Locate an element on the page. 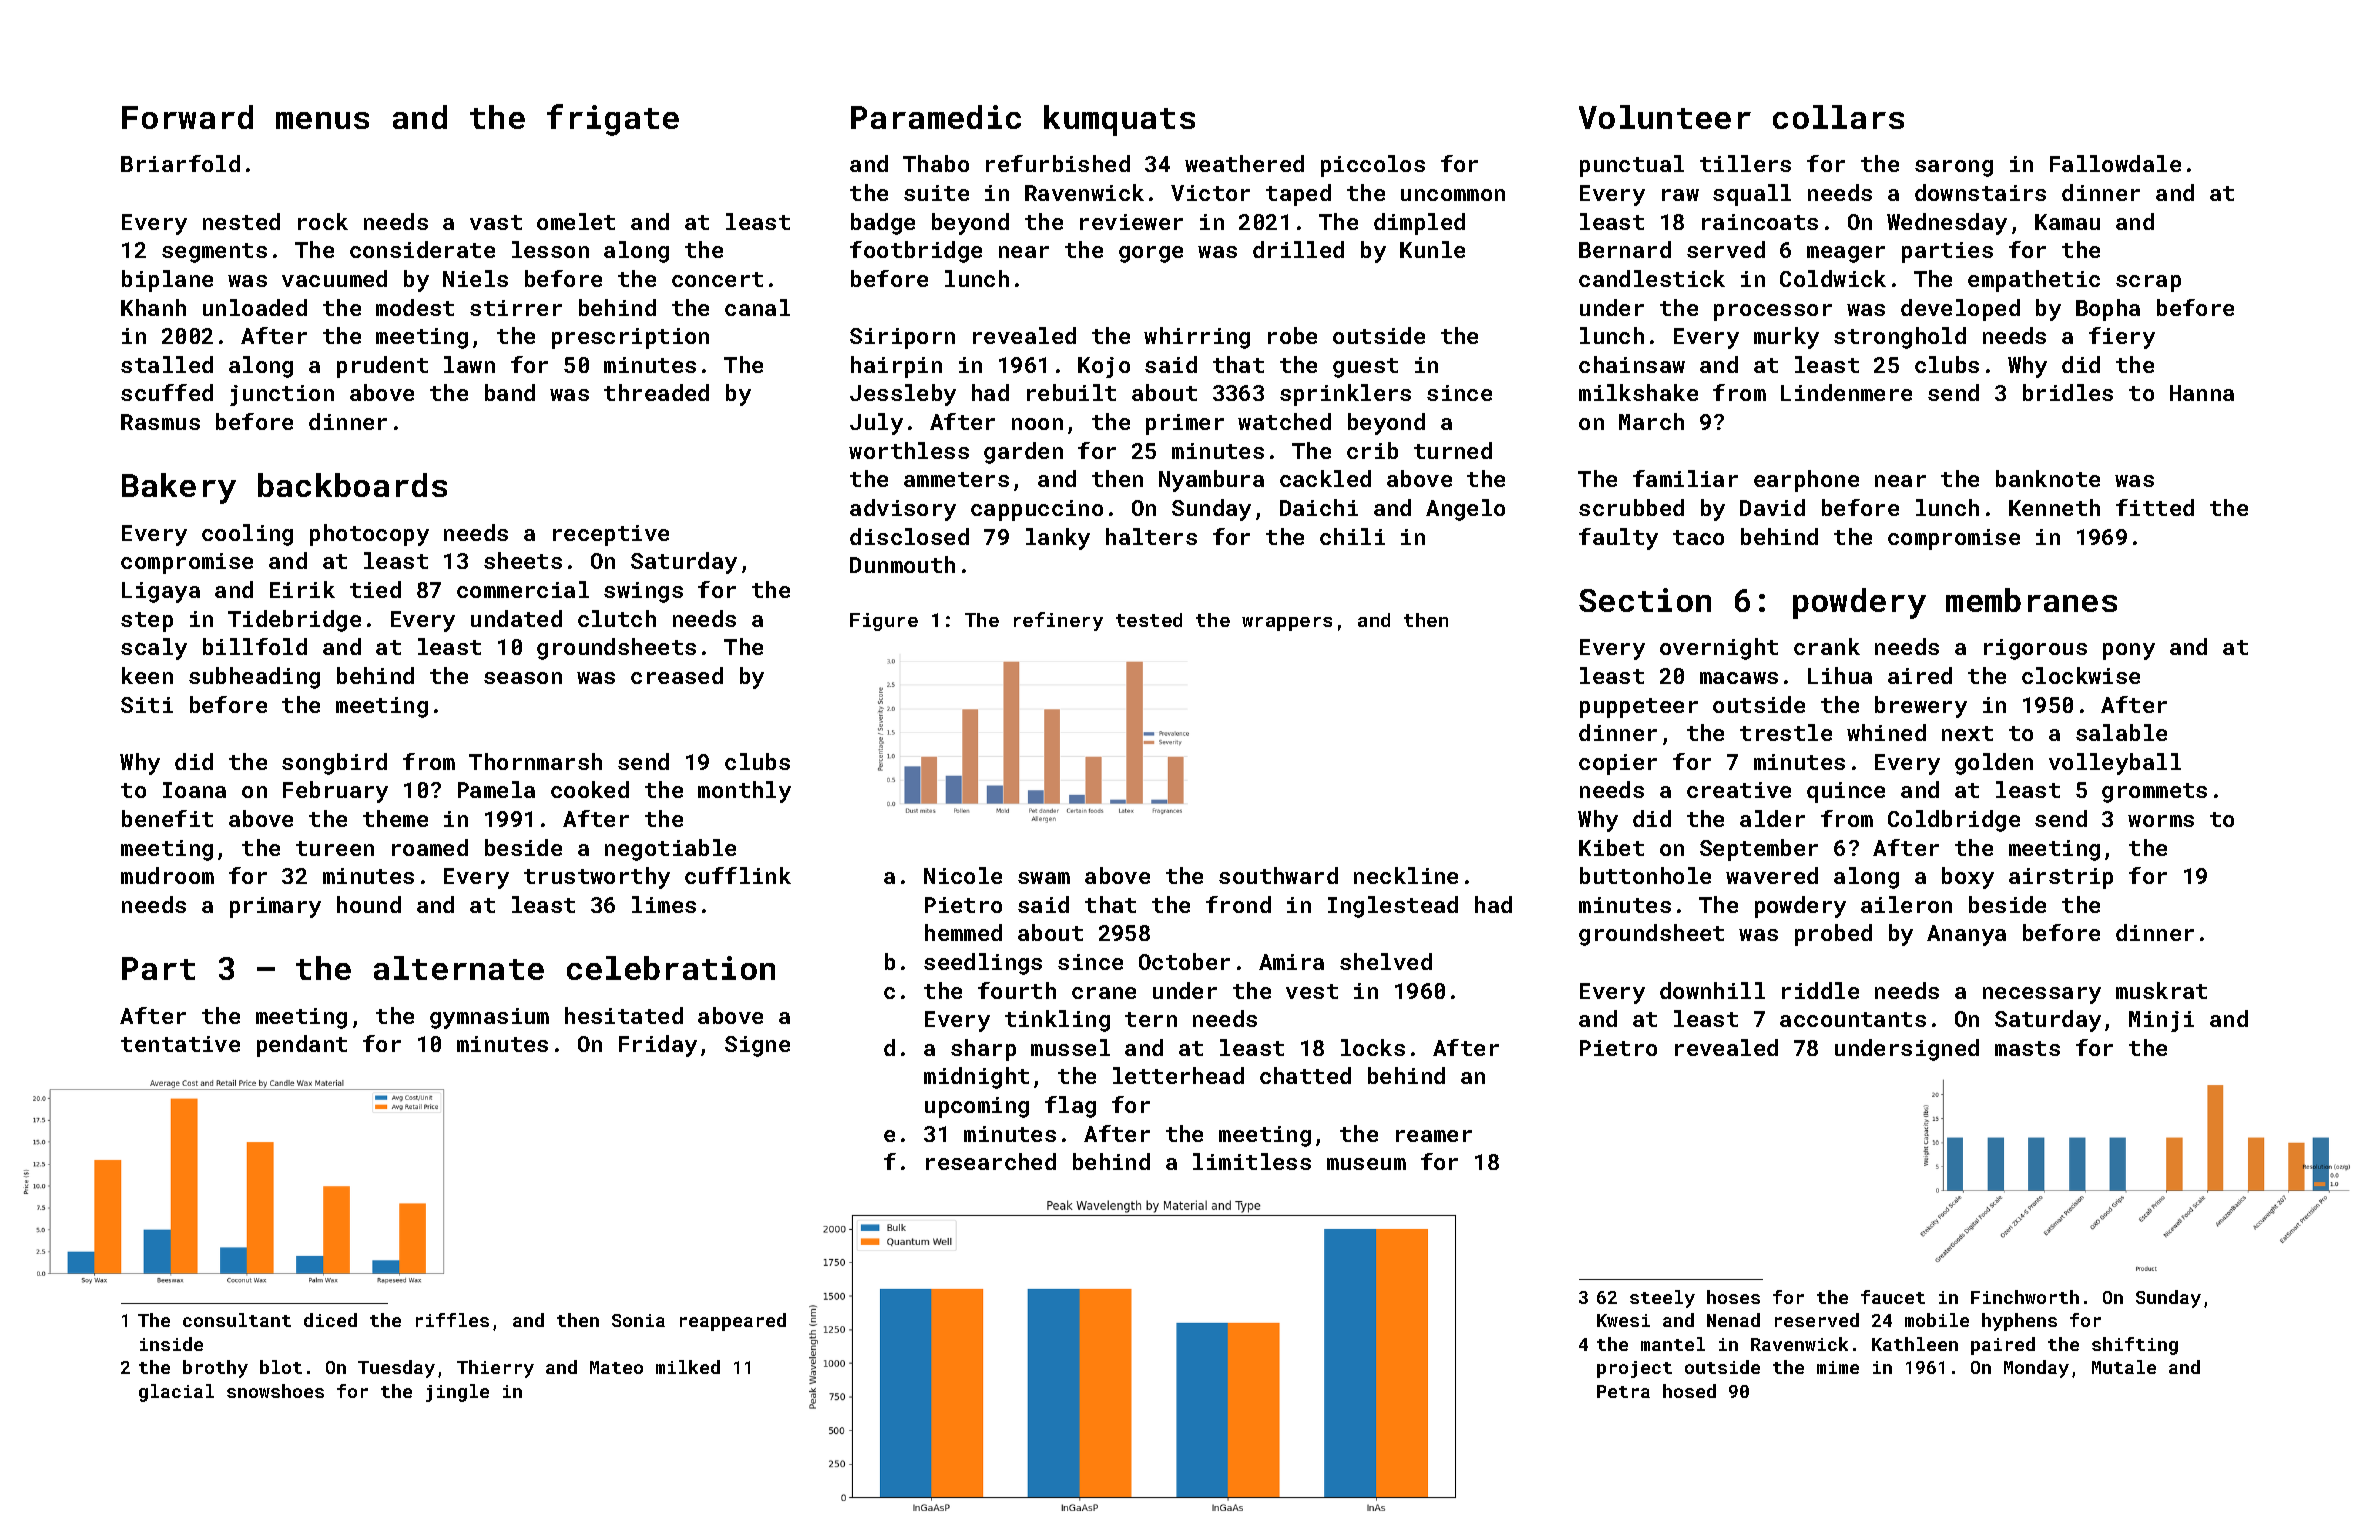 The image size is (2380, 1540). threaded is located at coordinates (656, 392).
